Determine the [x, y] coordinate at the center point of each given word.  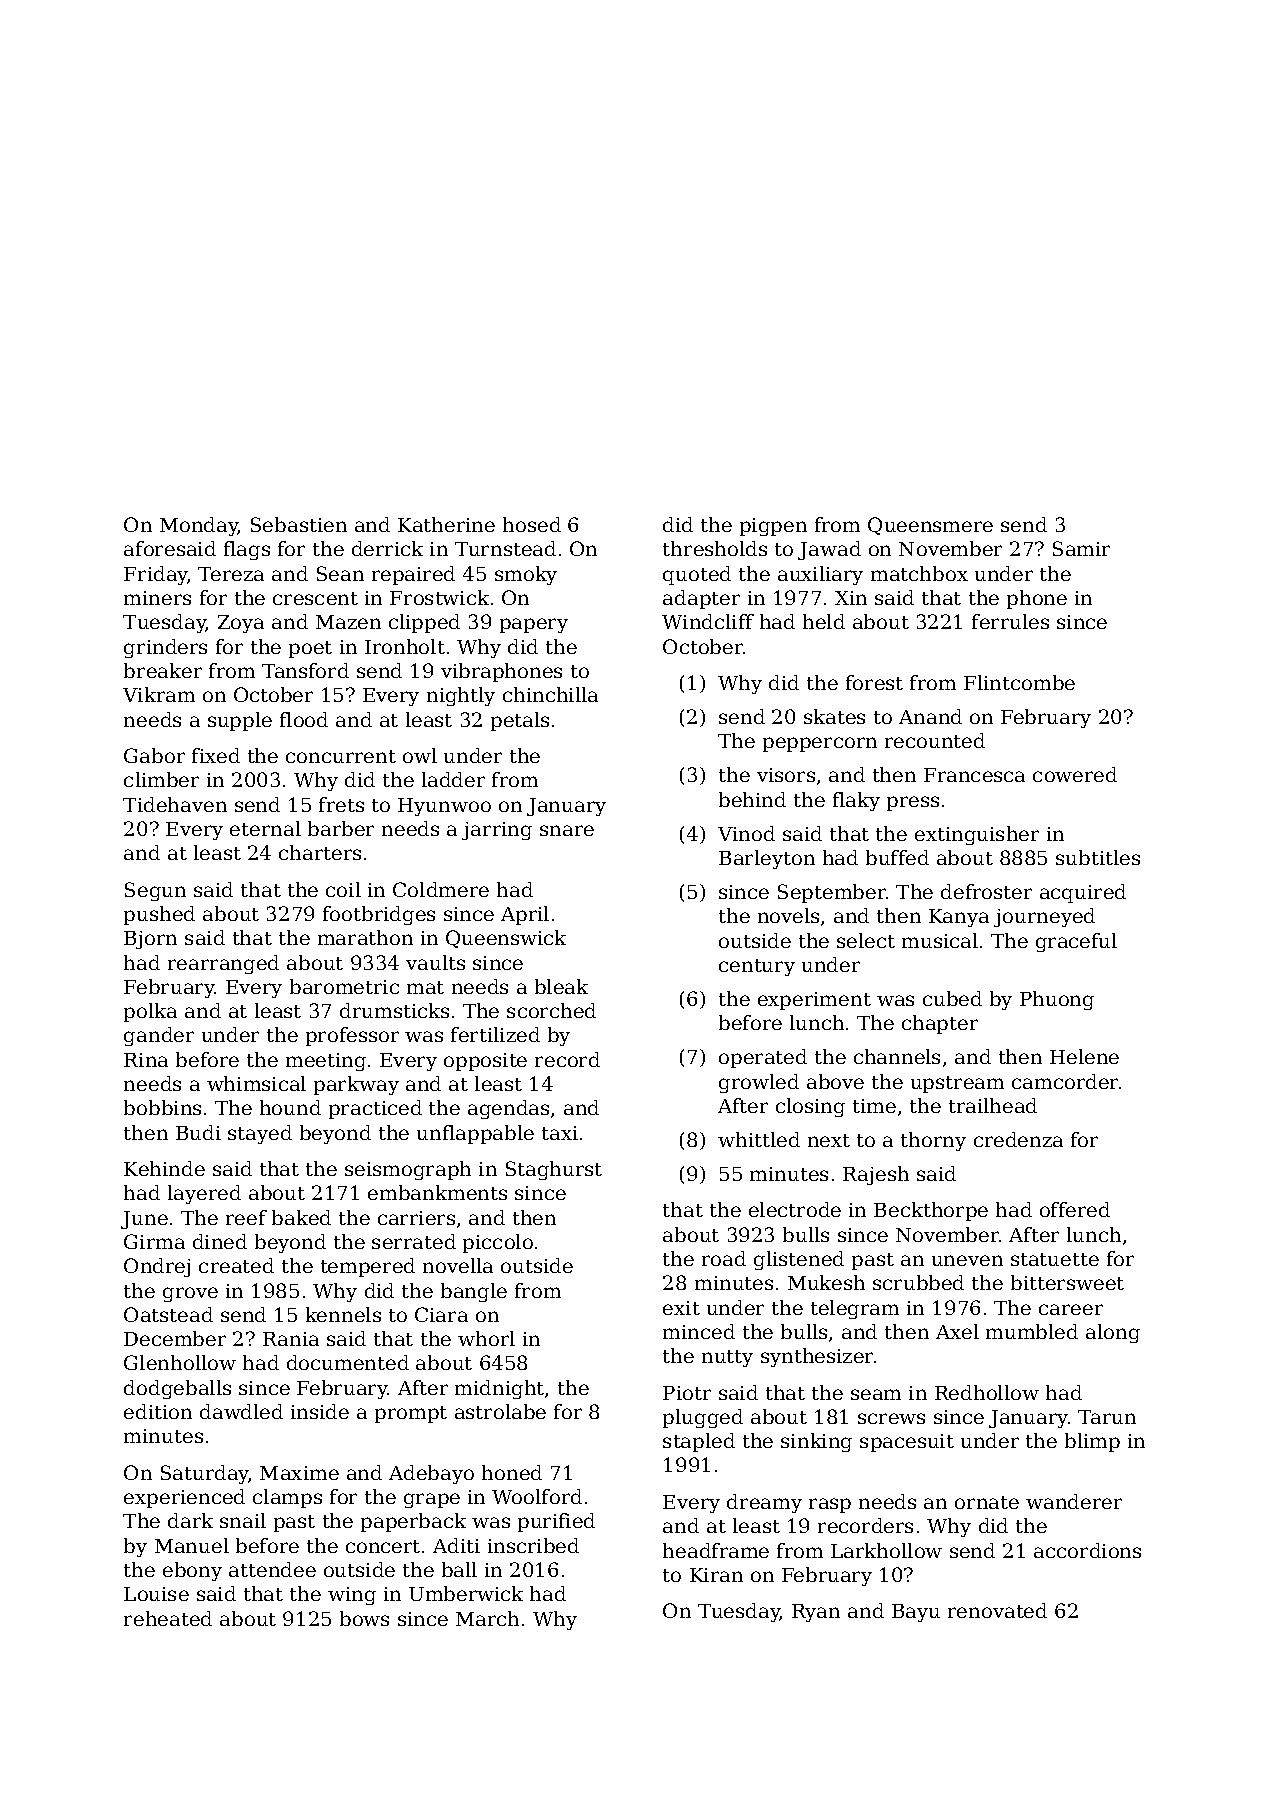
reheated [168, 1618]
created [236, 1265]
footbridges [379, 915]
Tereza [231, 574]
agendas [508, 1109]
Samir [1081, 548]
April [525, 915]
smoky [526, 575]
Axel [957, 1331]
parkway [356, 1085]
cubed [952, 998]
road [724, 1258]
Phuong [1057, 1000]
